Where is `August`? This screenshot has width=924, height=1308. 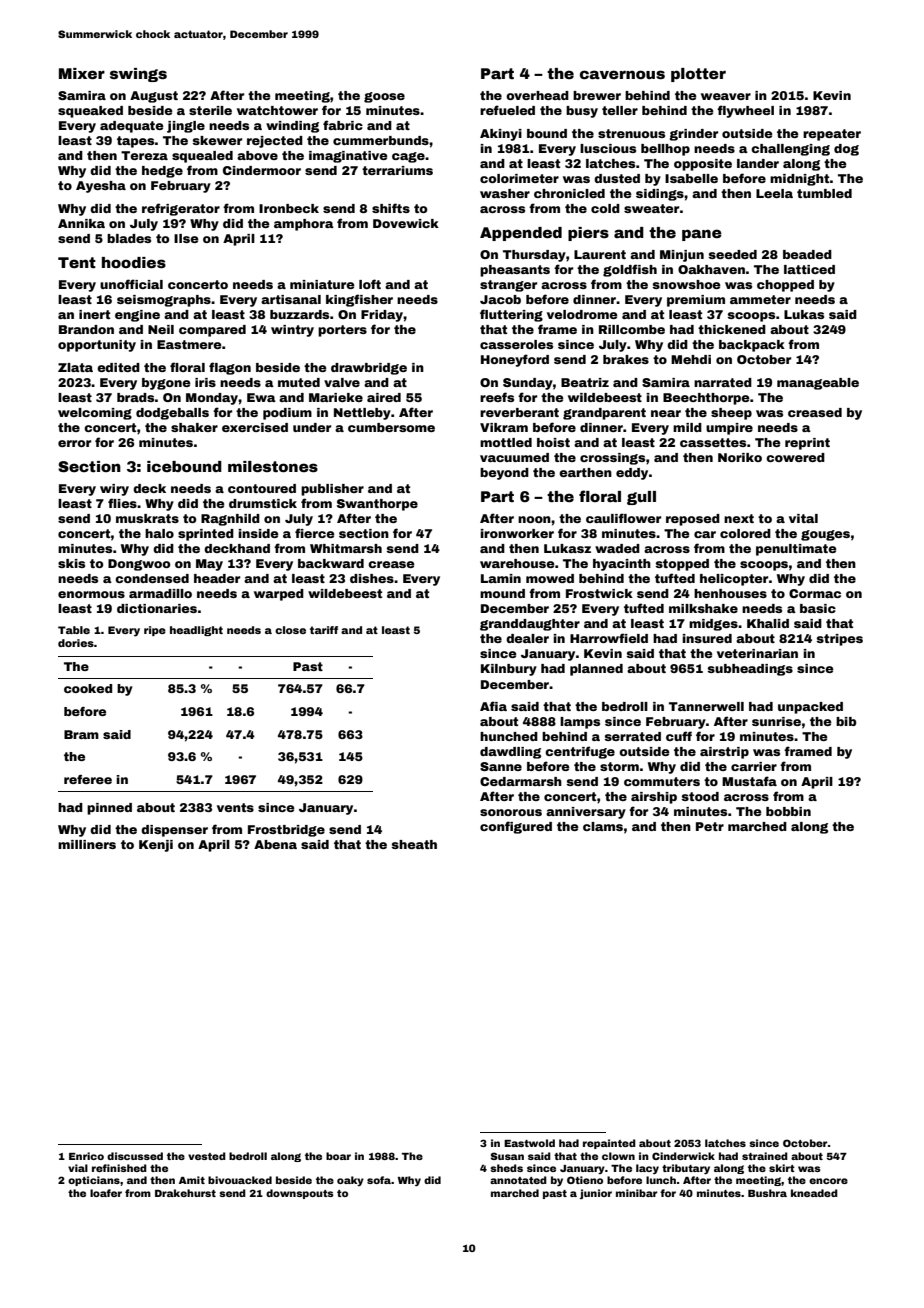 August is located at coordinates (154, 97).
